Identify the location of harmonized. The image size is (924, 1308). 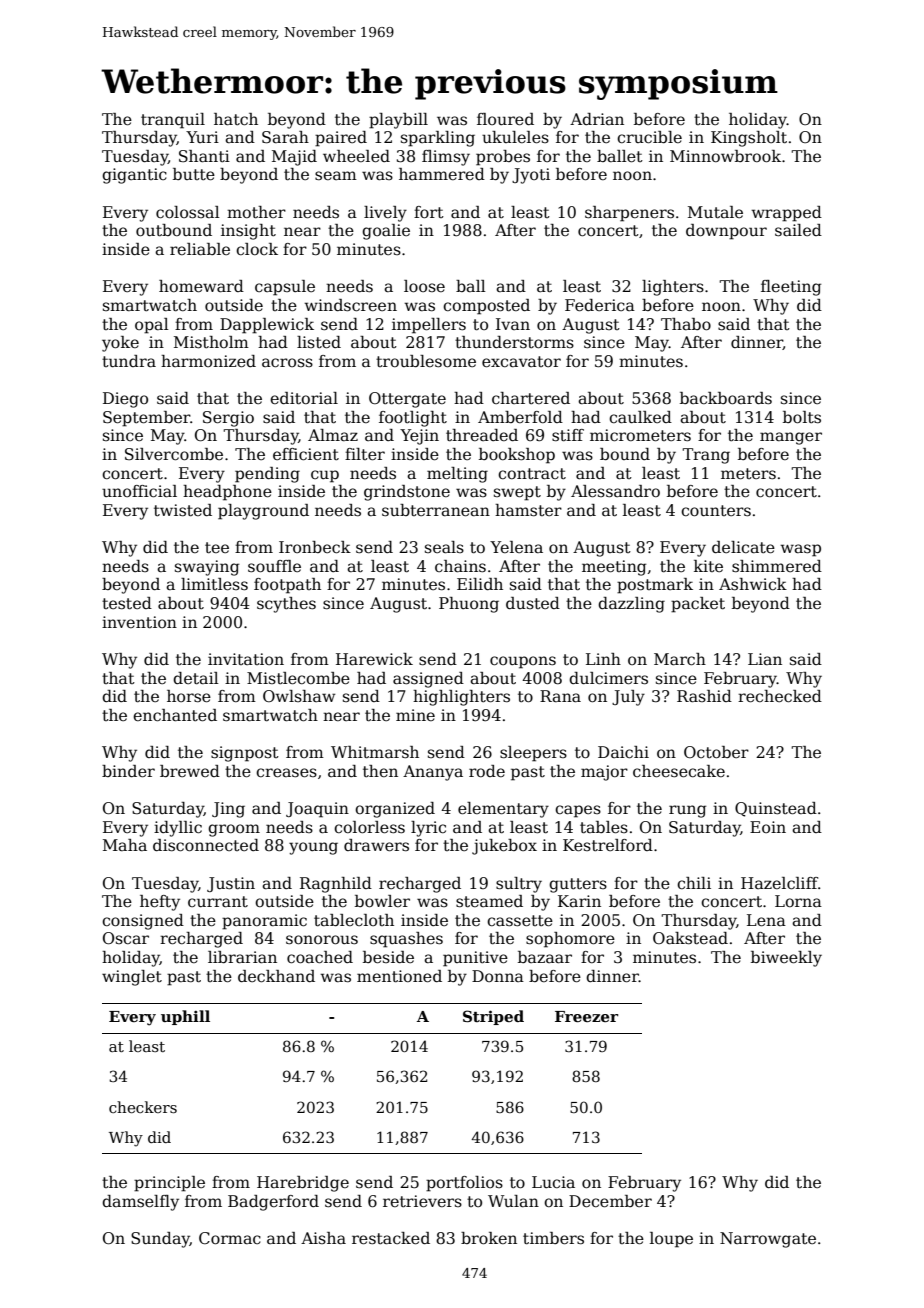
(208, 361).
